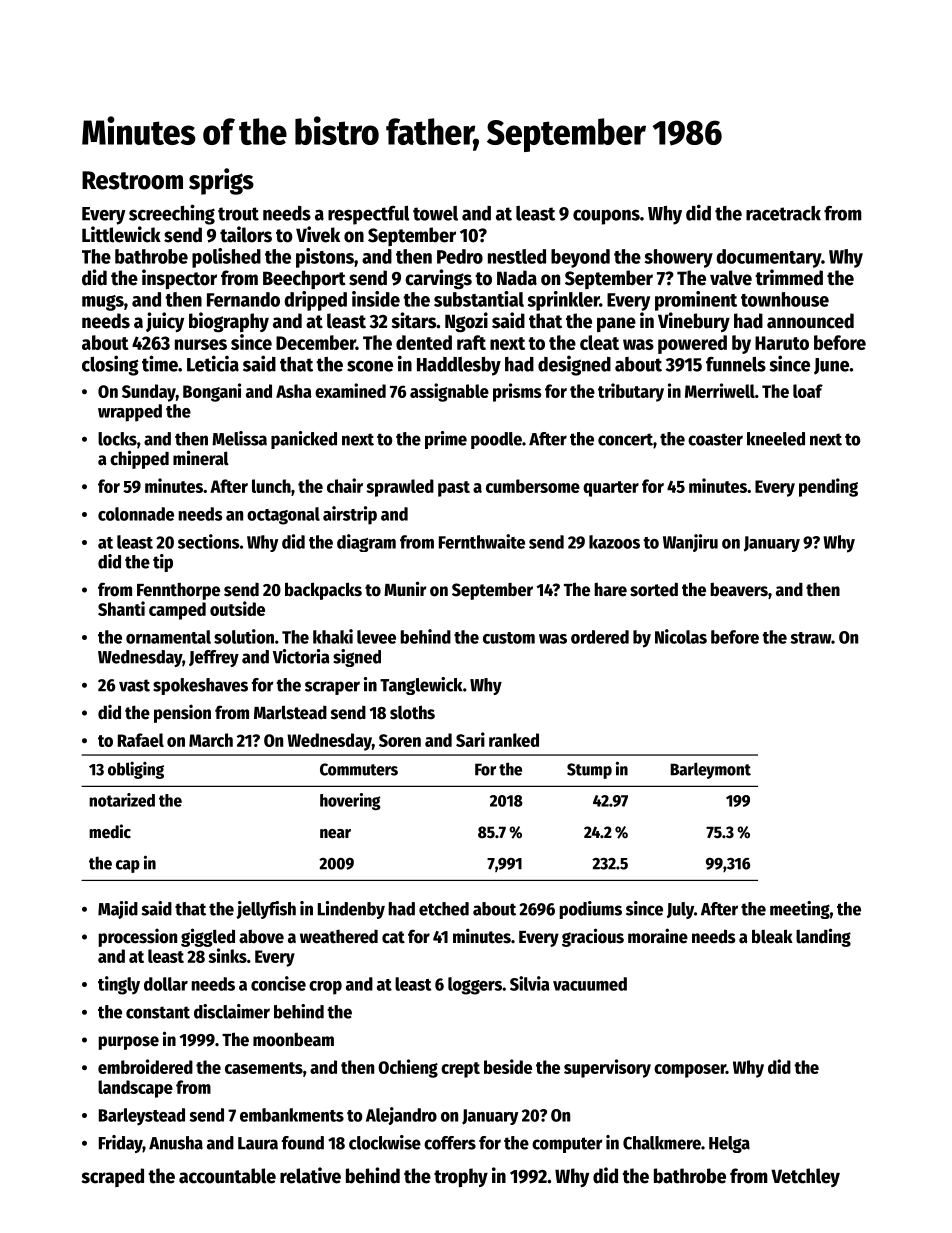 Image resolution: width=952 pixels, height=1233 pixels. Describe the element at coordinates (135, 1089) in the image. I see `landscape` at that location.
